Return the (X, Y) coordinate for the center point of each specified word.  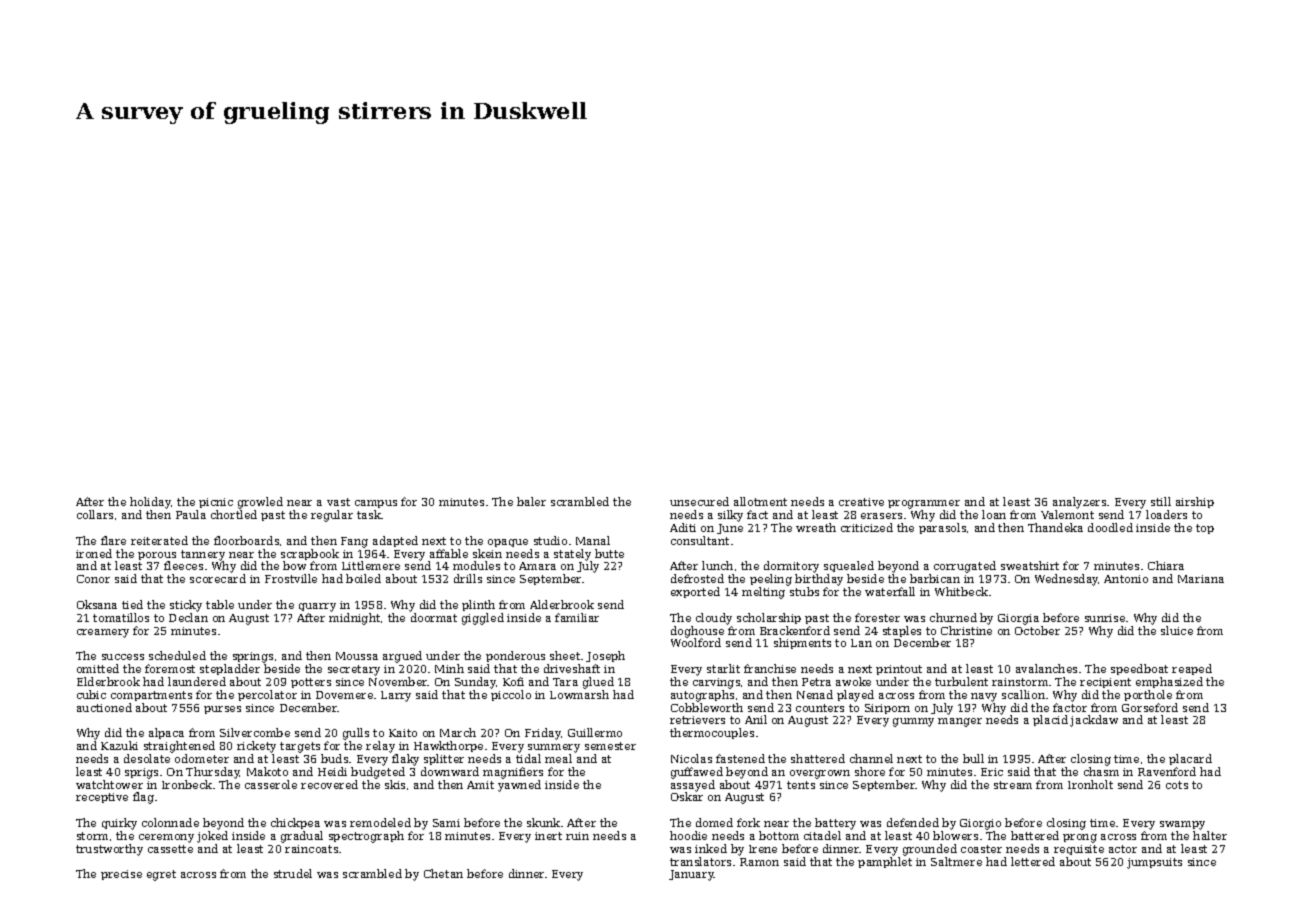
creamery (103, 633)
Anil (756, 719)
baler (531, 501)
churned (953, 617)
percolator (267, 695)
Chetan (443, 873)
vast (338, 502)
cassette (170, 849)
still (1161, 501)
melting (763, 593)
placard (1190, 759)
